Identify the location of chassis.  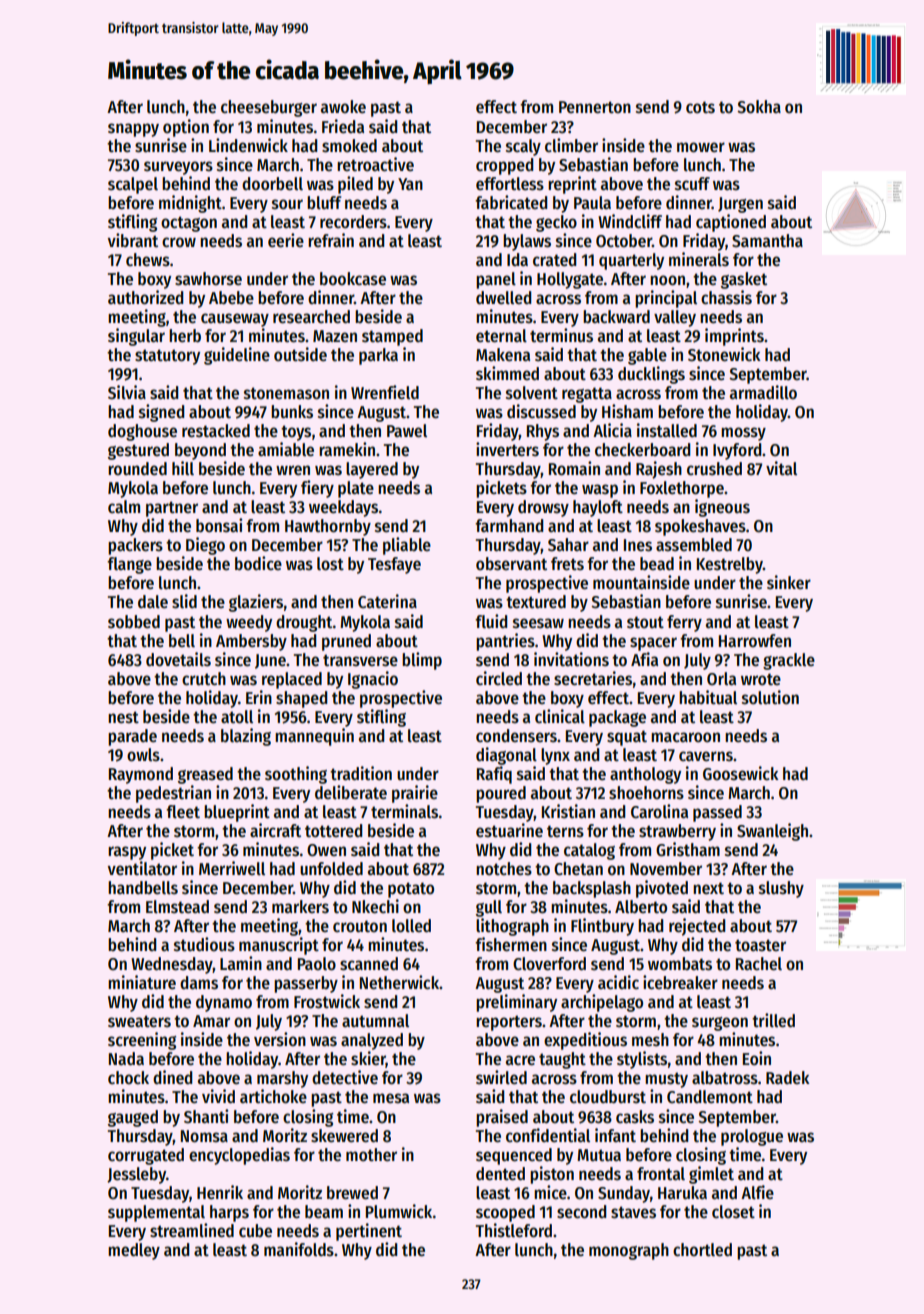
(726, 297).
